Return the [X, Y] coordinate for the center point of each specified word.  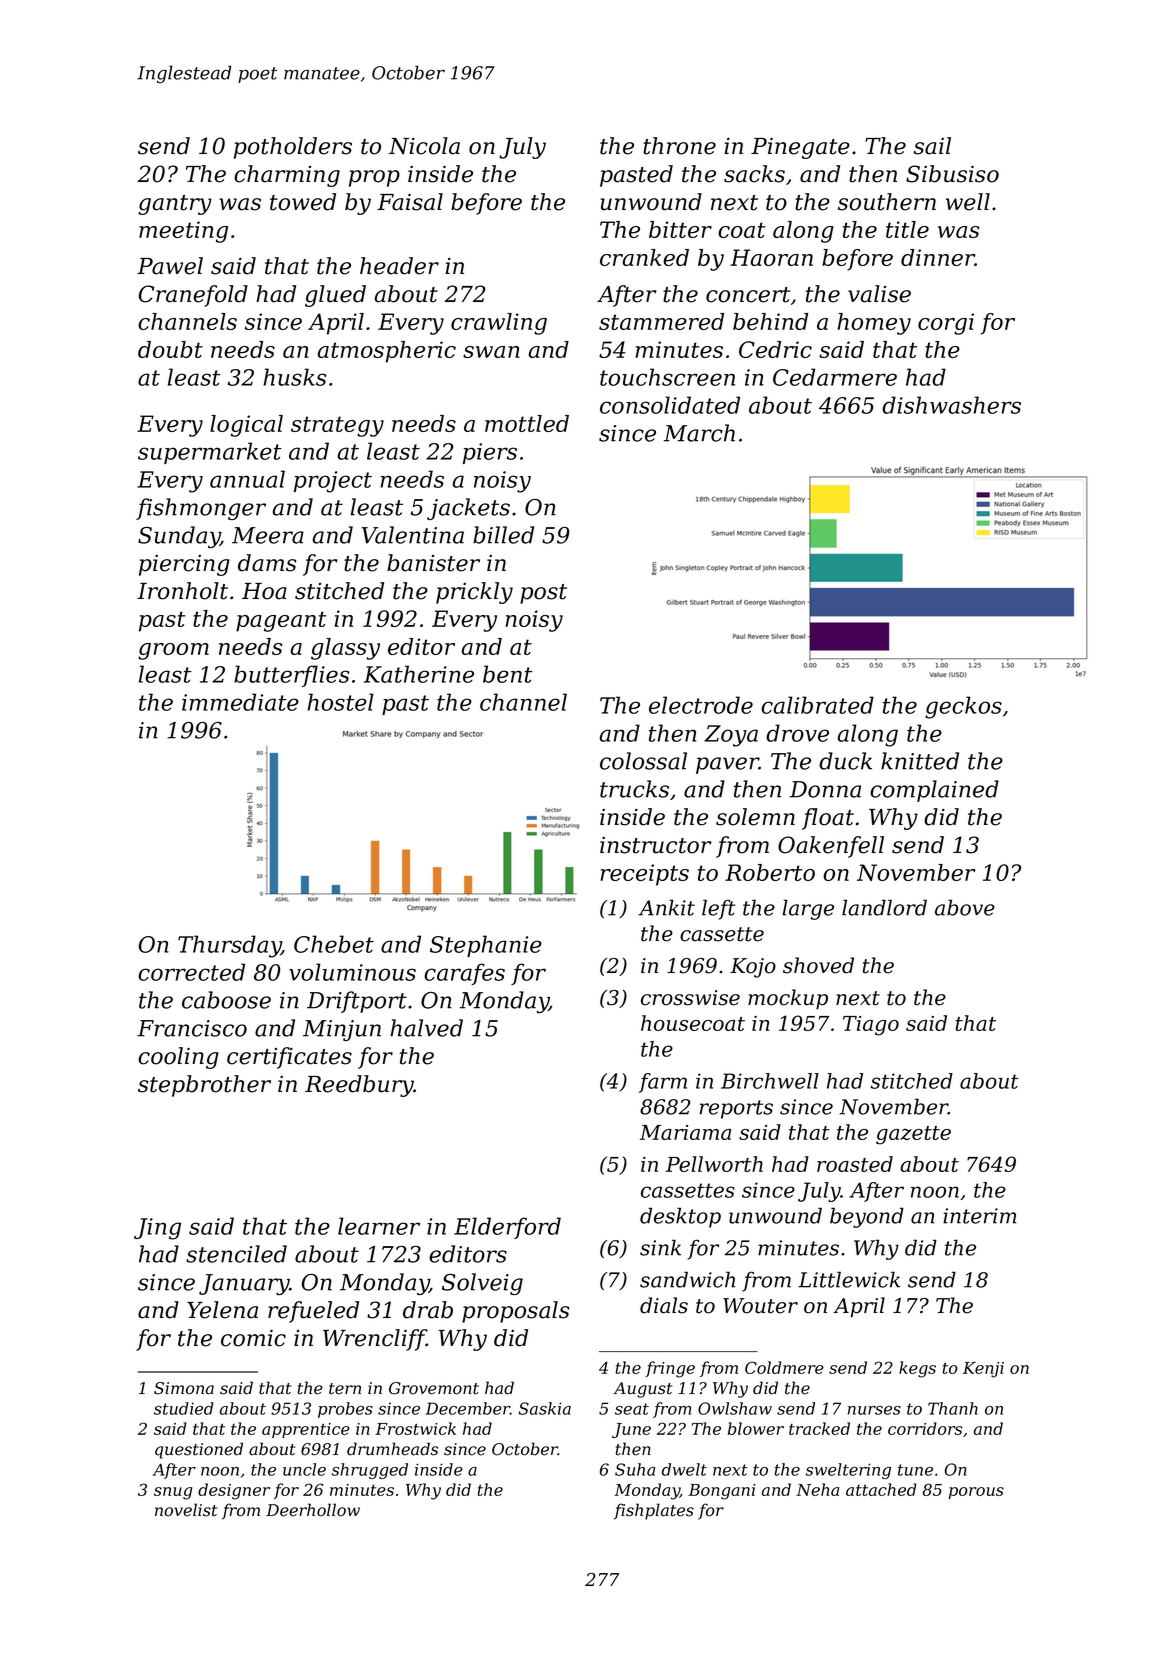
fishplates [654, 1511]
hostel [340, 702]
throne [679, 146]
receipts [644, 875]
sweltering [848, 1471]
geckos [963, 707]
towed [303, 202]
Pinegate [800, 148]
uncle [304, 1469]
